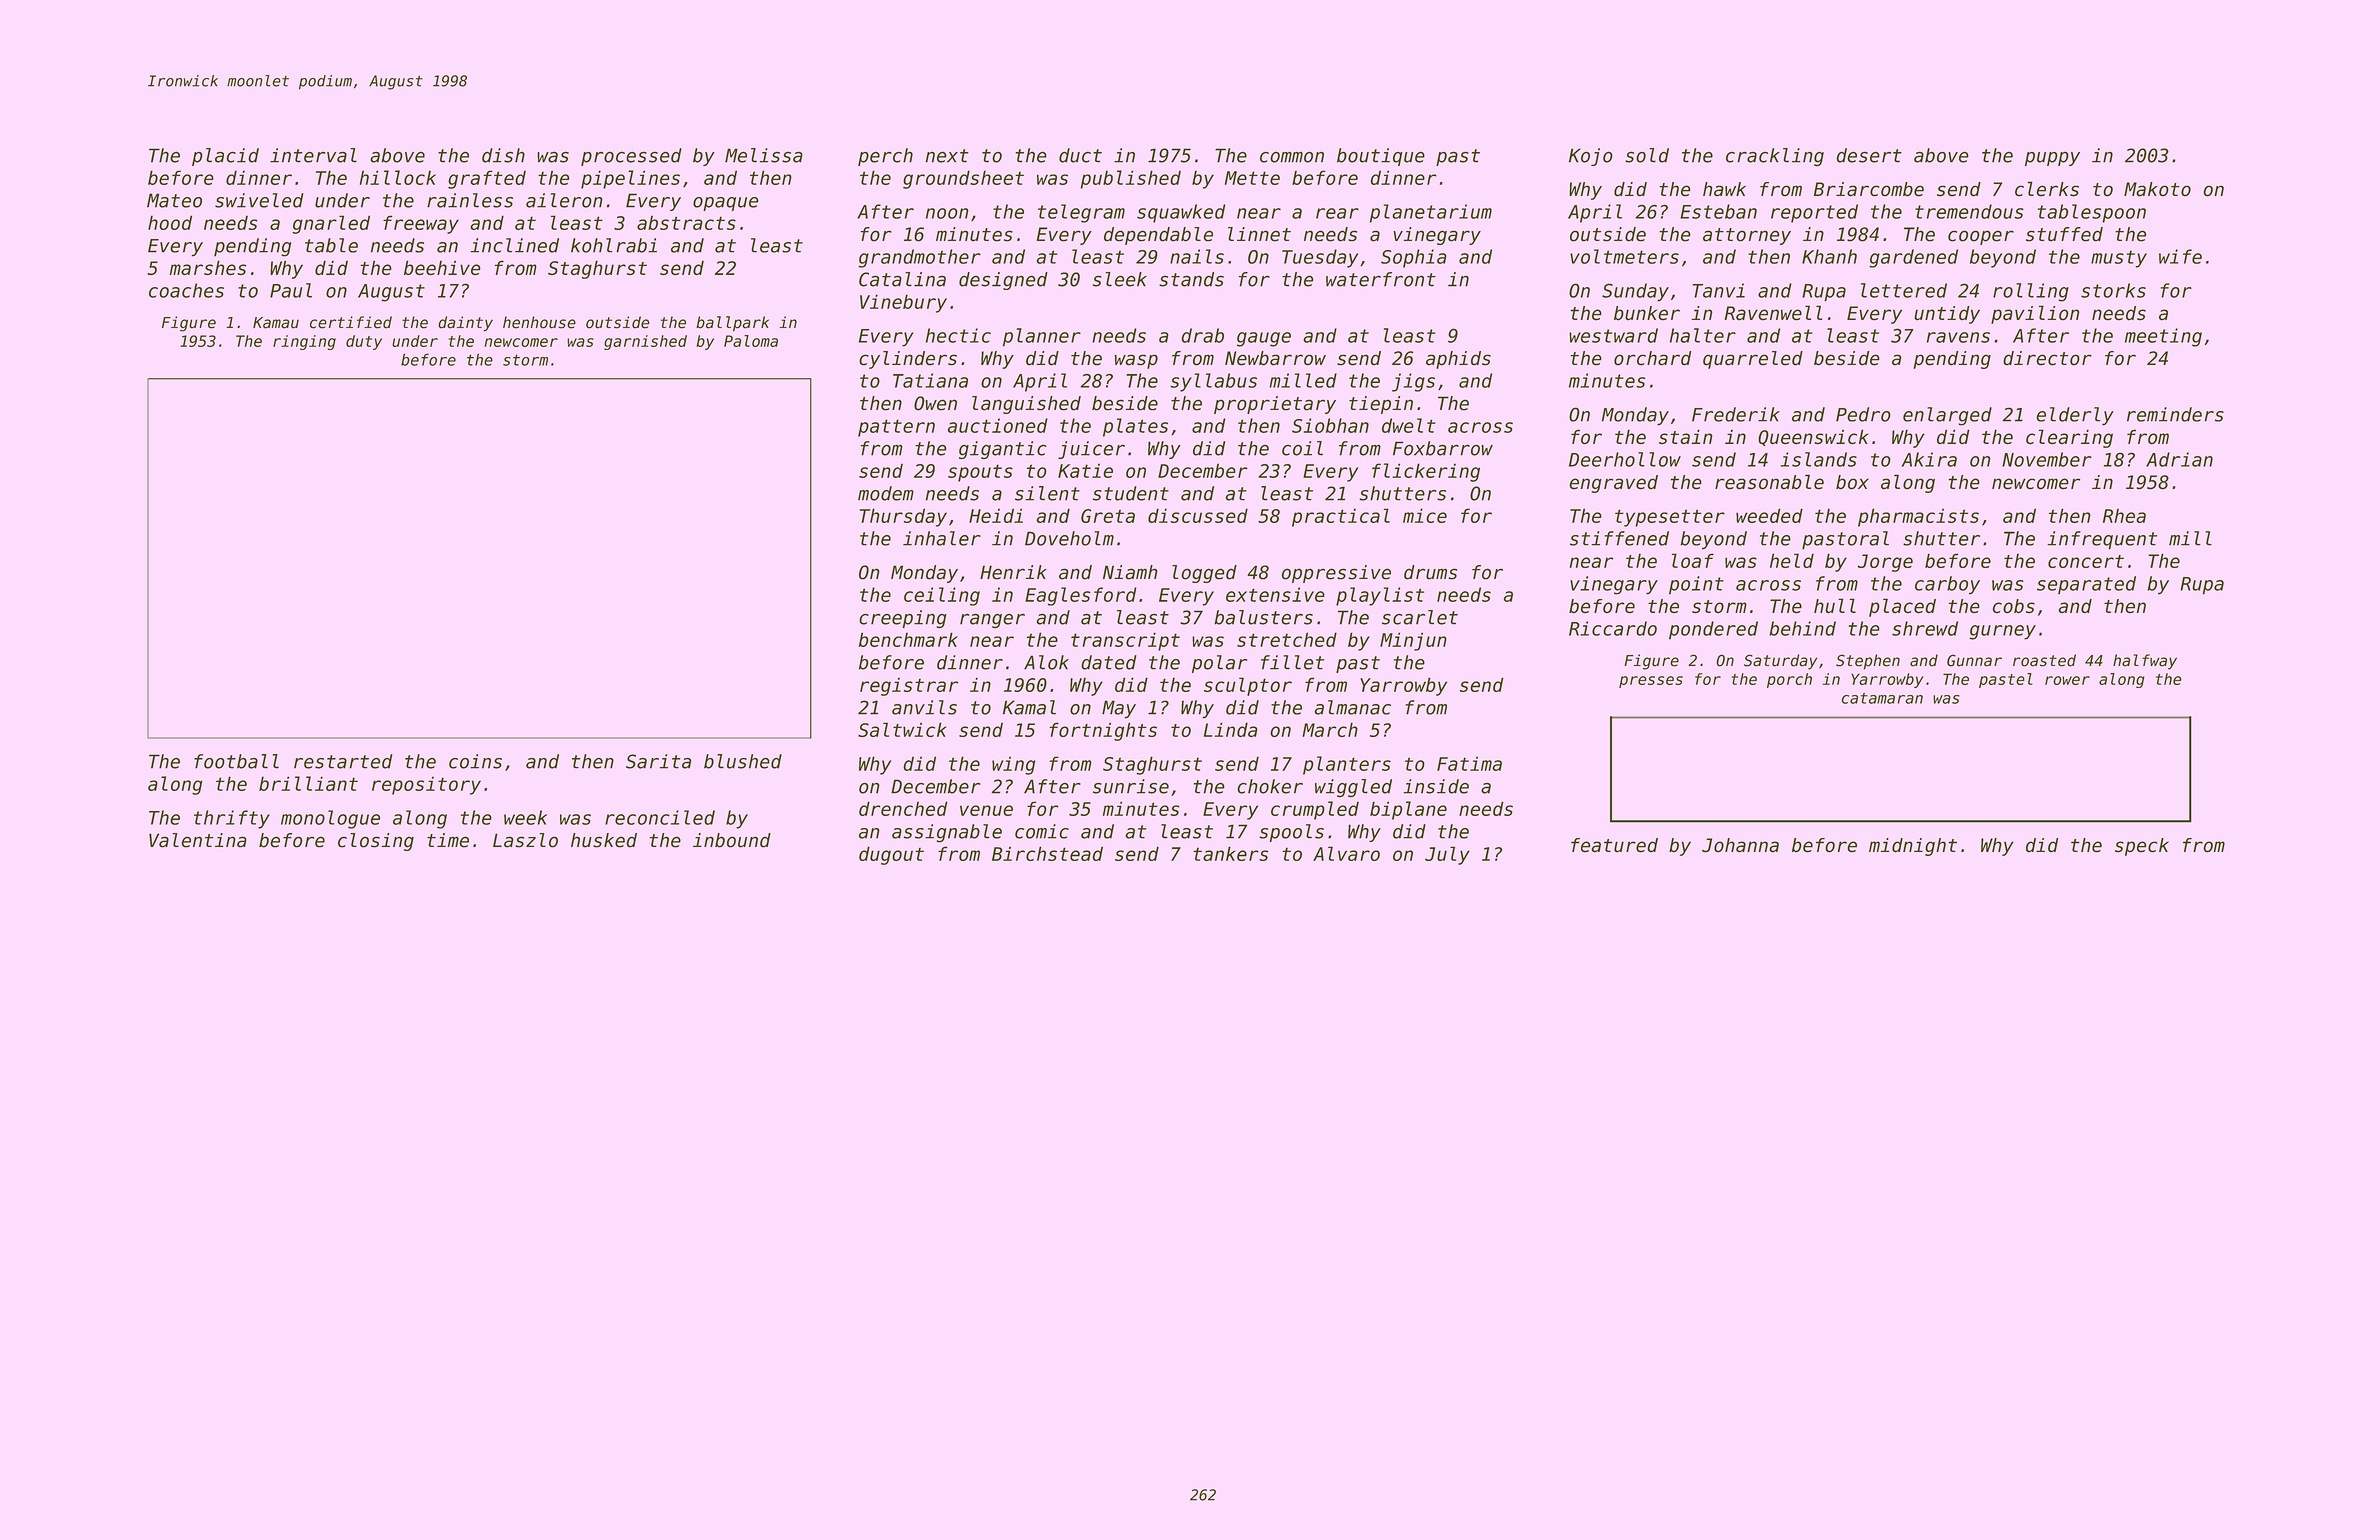  What do you see at coordinates (1913, 847) in the screenshot?
I see `midnight` at bounding box center [1913, 847].
